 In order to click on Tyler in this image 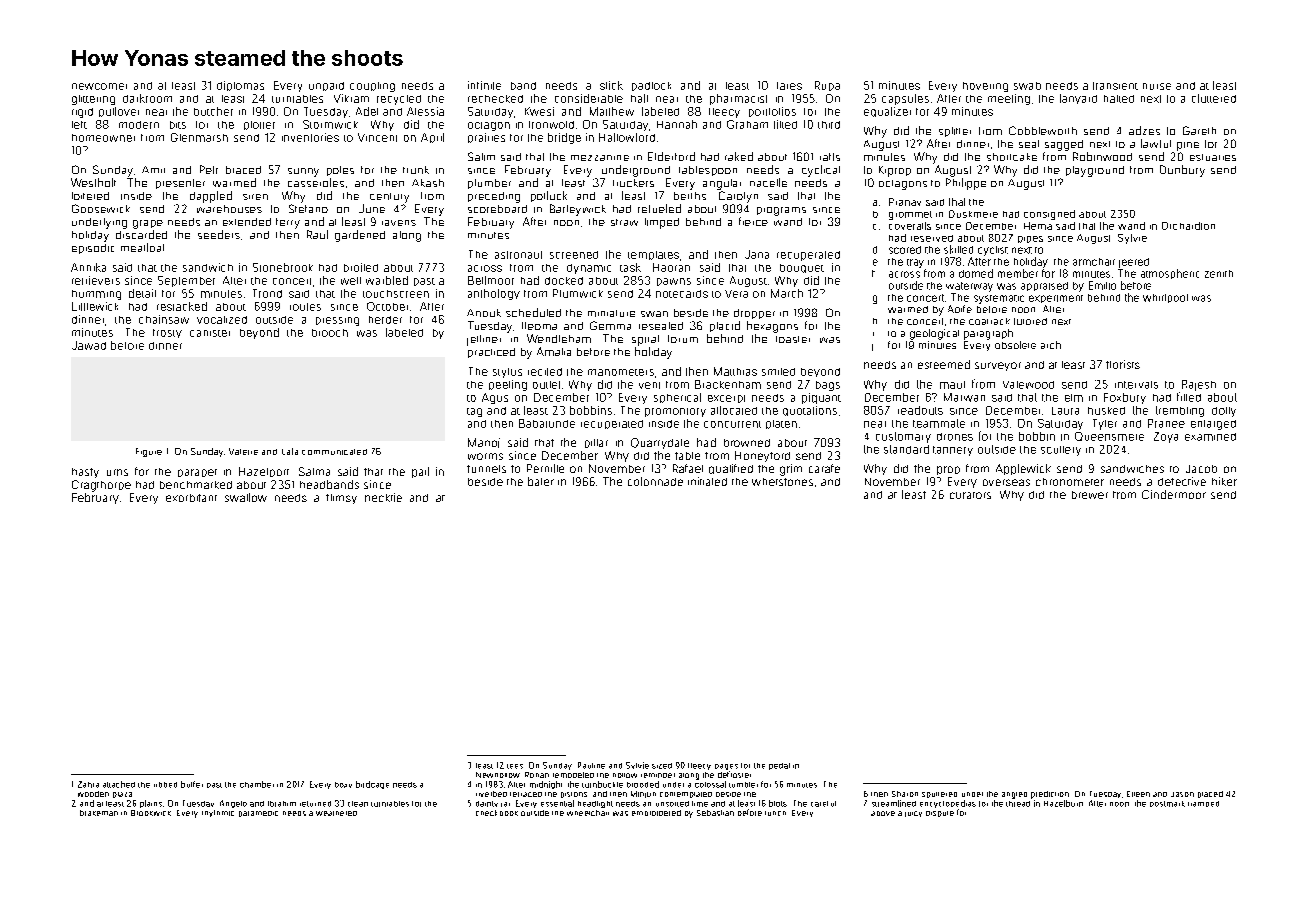, I will do `click(1105, 424)`.
